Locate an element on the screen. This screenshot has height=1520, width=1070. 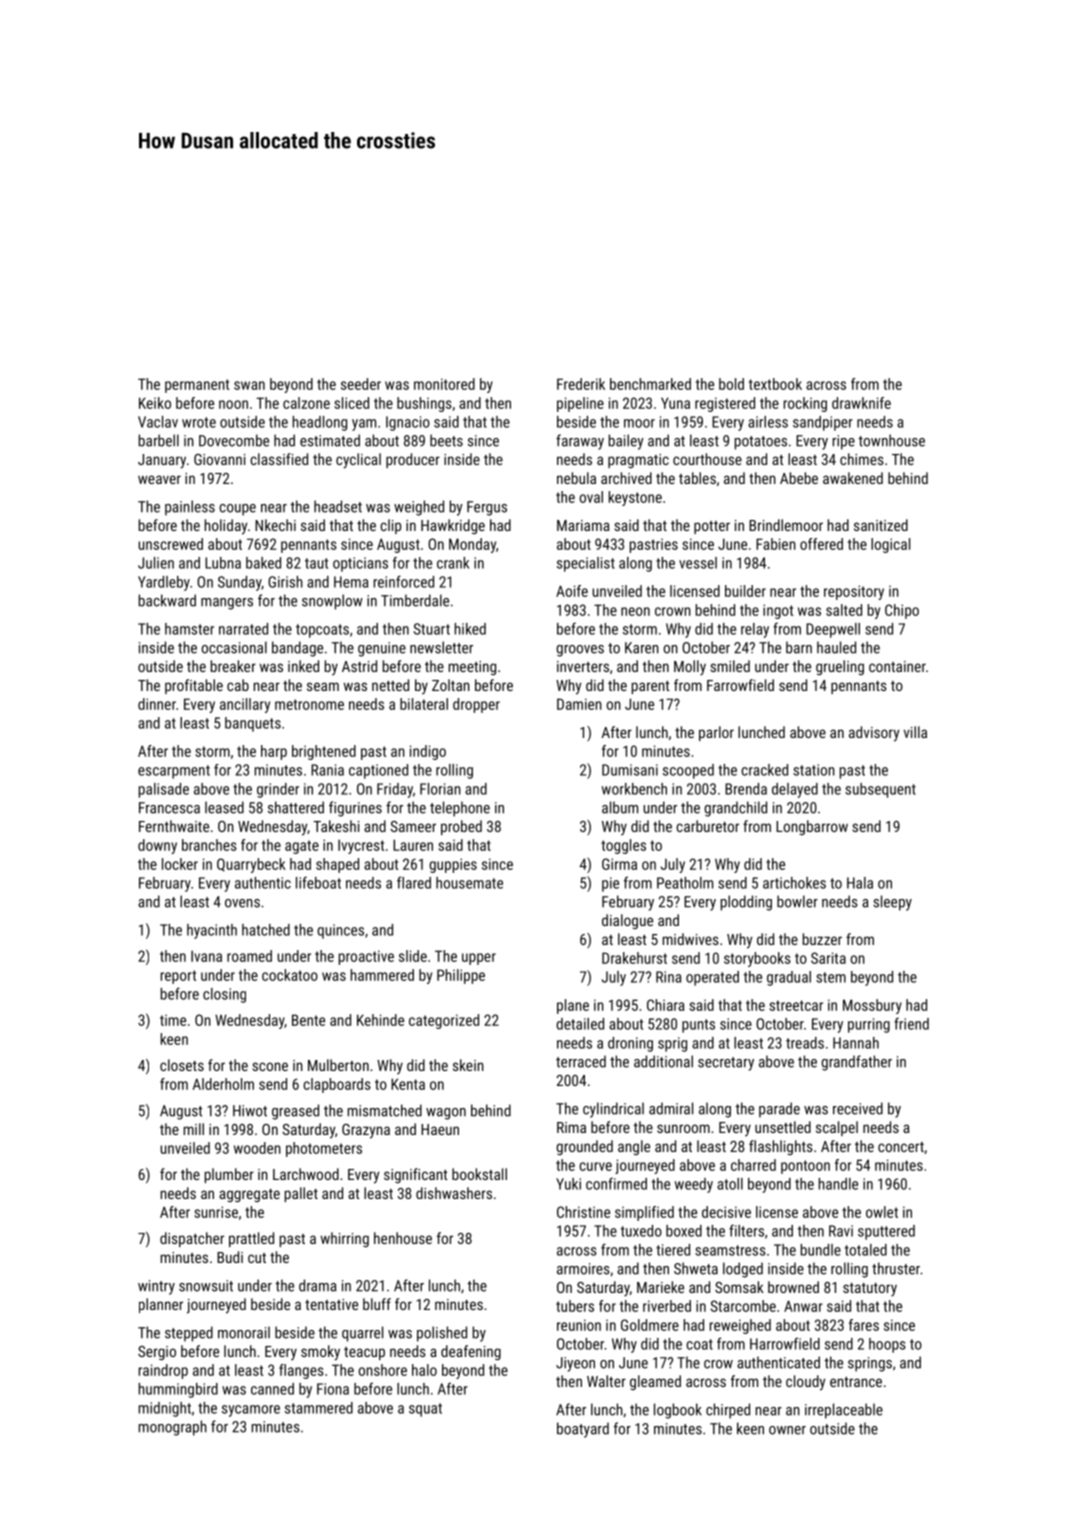
Hala is located at coordinates (860, 883).
